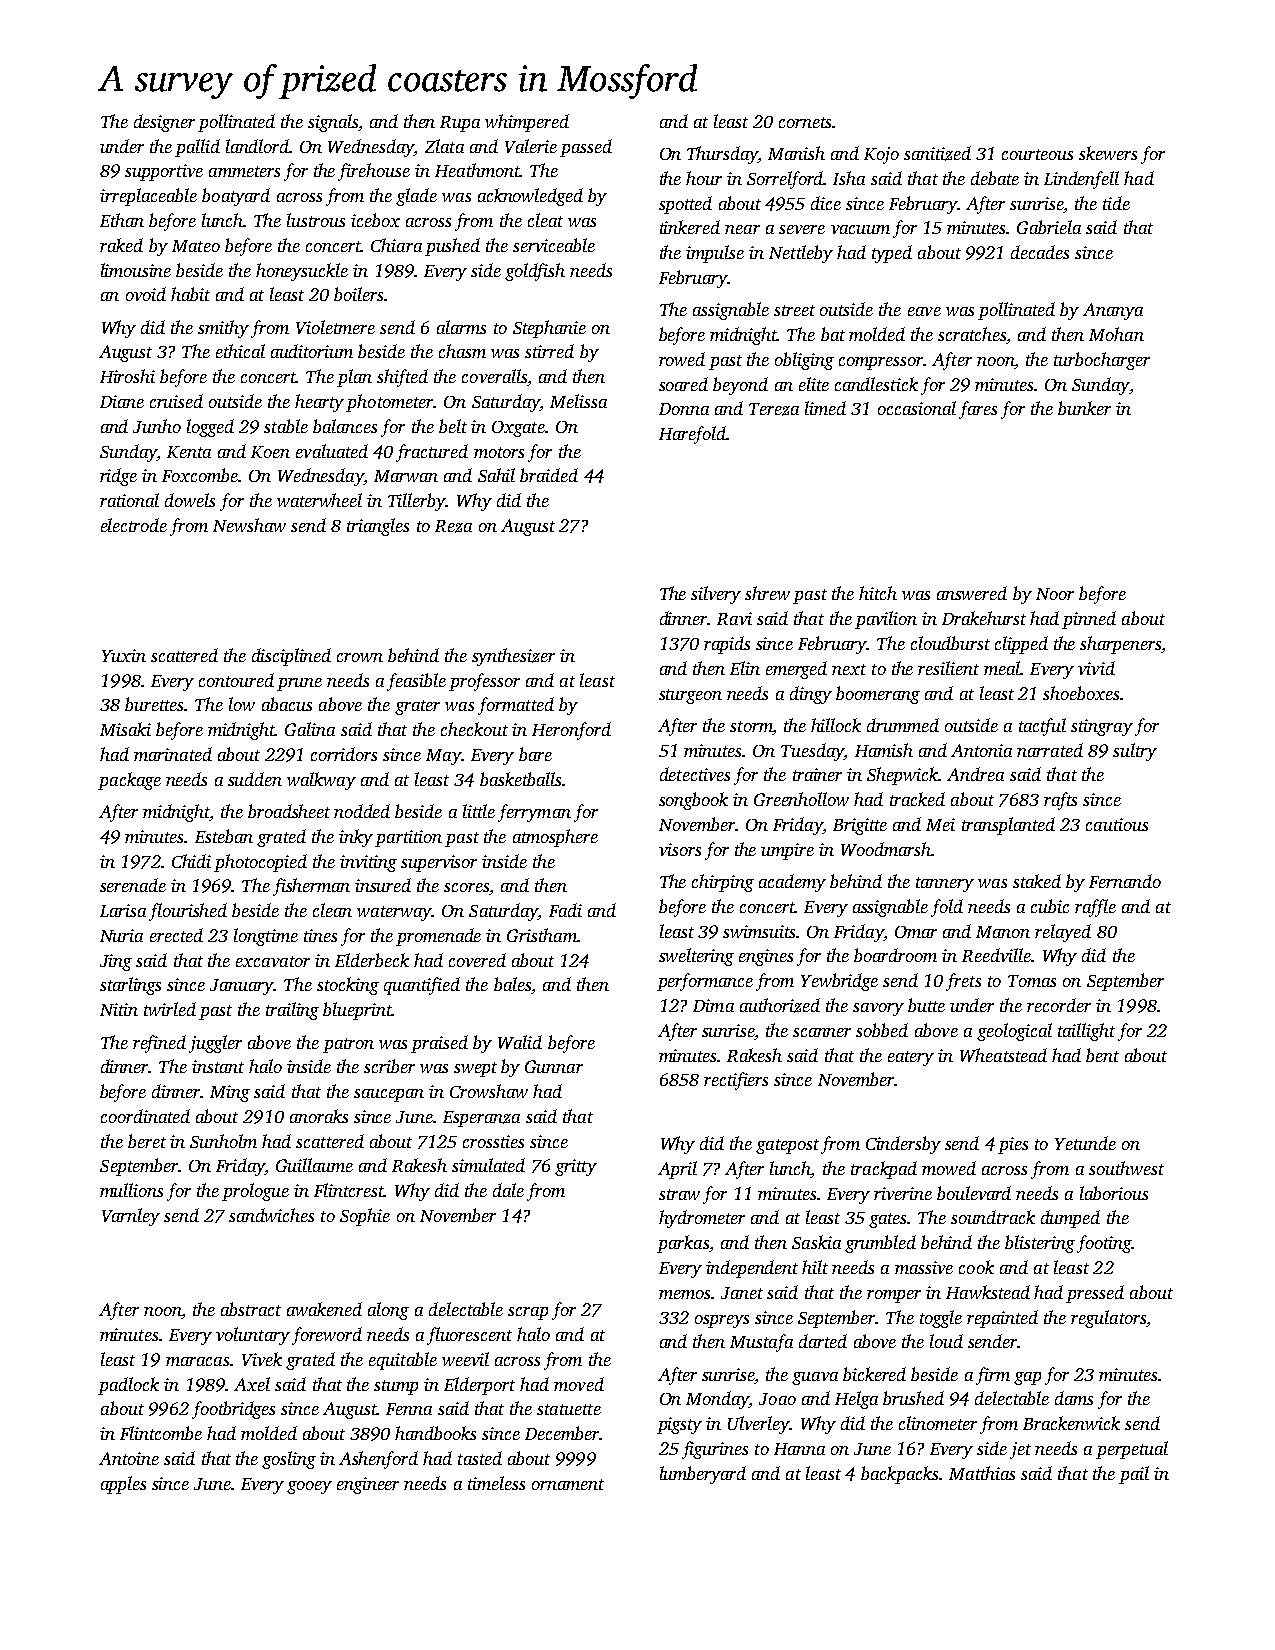  Describe the element at coordinates (1014, 1032) in the image. I see `geological` at that location.
